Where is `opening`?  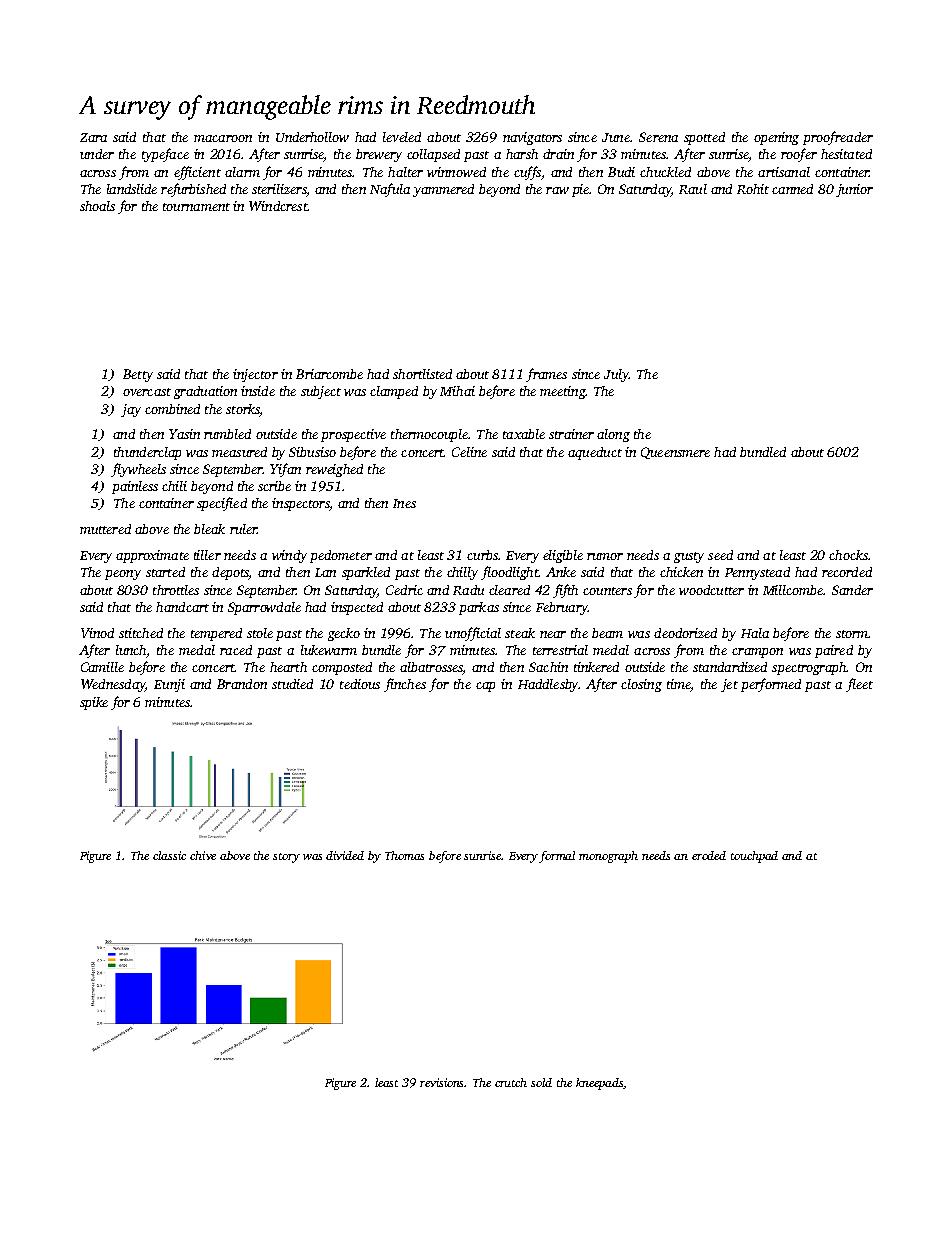 opening is located at coordinates (776, 138).
